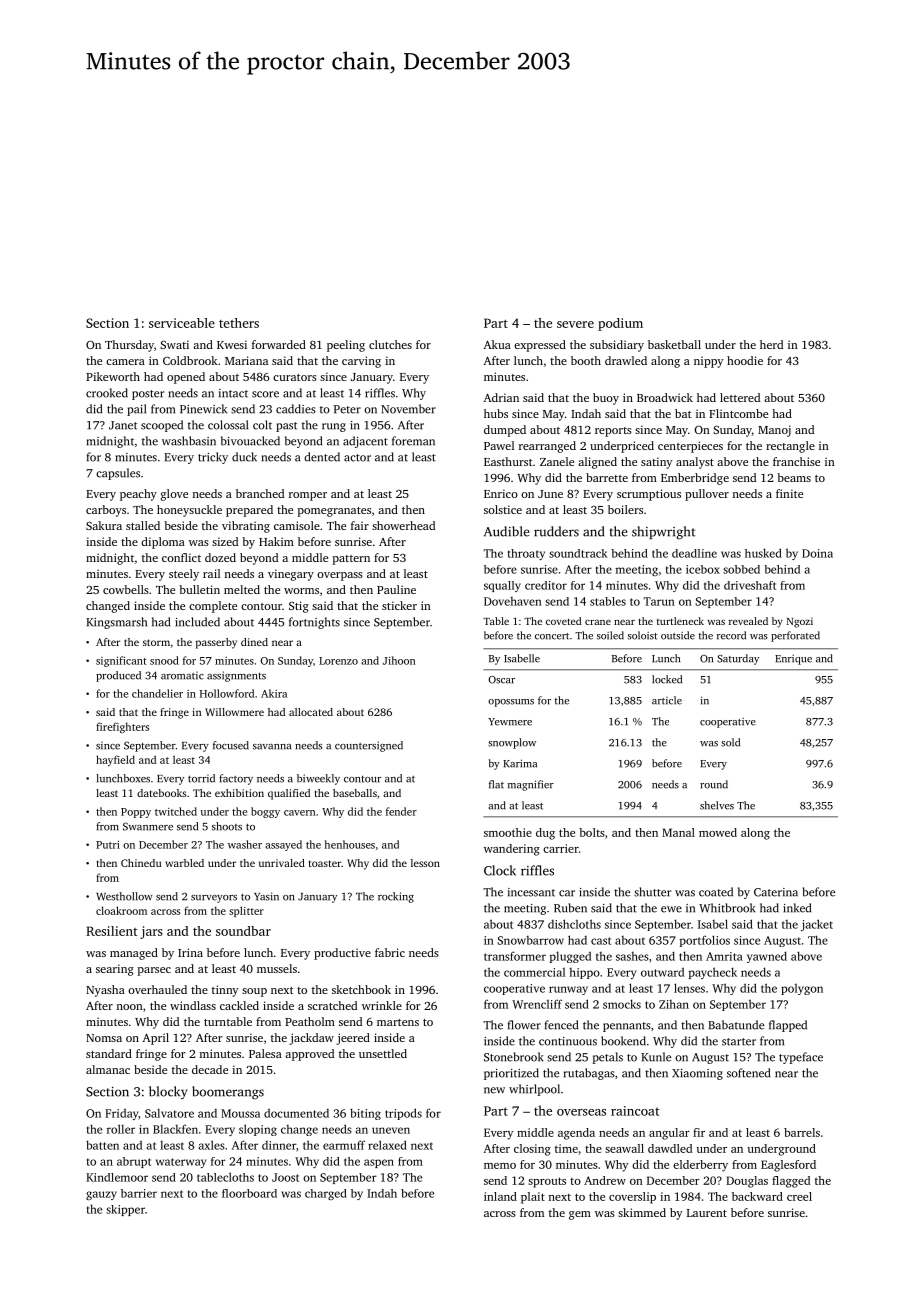 The image size is (924, 1308). Describe the element at coordinates (396, 897) in the page. I see `rocking` at that location.
